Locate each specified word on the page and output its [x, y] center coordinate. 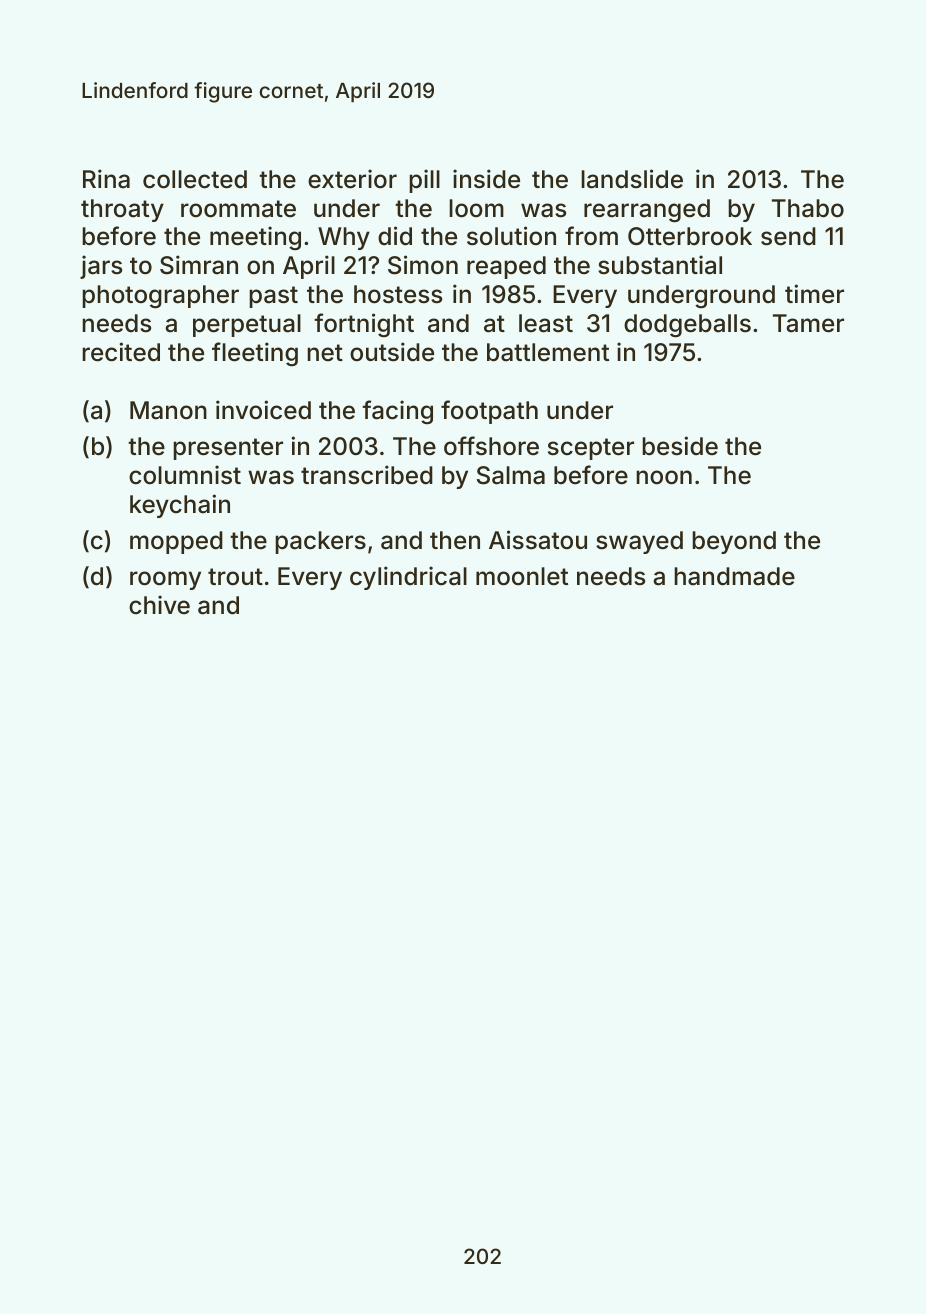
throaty [122, 210]
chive [159, 604]
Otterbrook [690, 236]
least [546, 323]
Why [344, 238]
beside [680, 446]
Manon [168, 410]
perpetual [247, 325]
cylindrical [408, 578]
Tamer [808, 323]
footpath [489, 412]
